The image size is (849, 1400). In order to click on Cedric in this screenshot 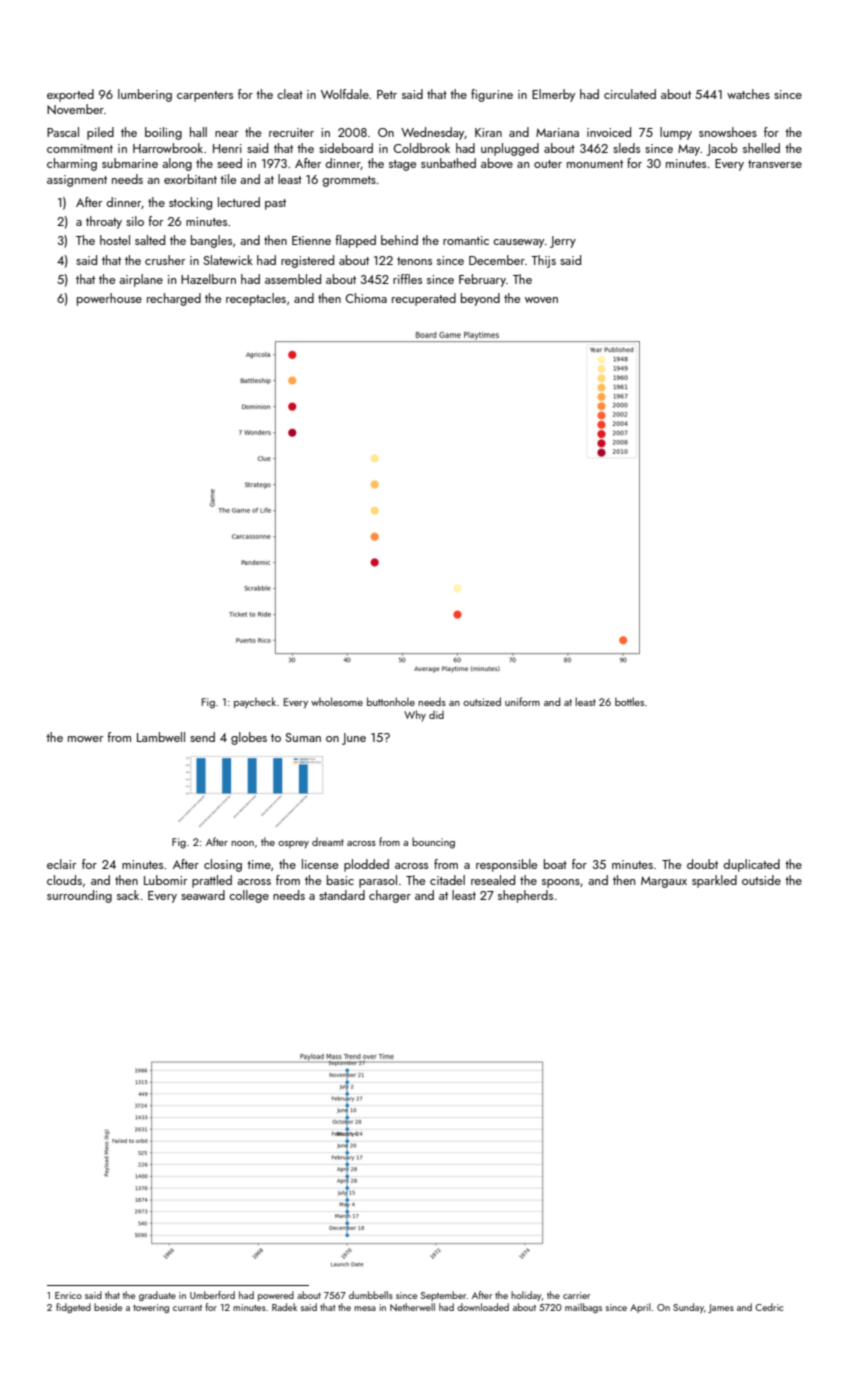, I will do `click(769, 1307)`.
